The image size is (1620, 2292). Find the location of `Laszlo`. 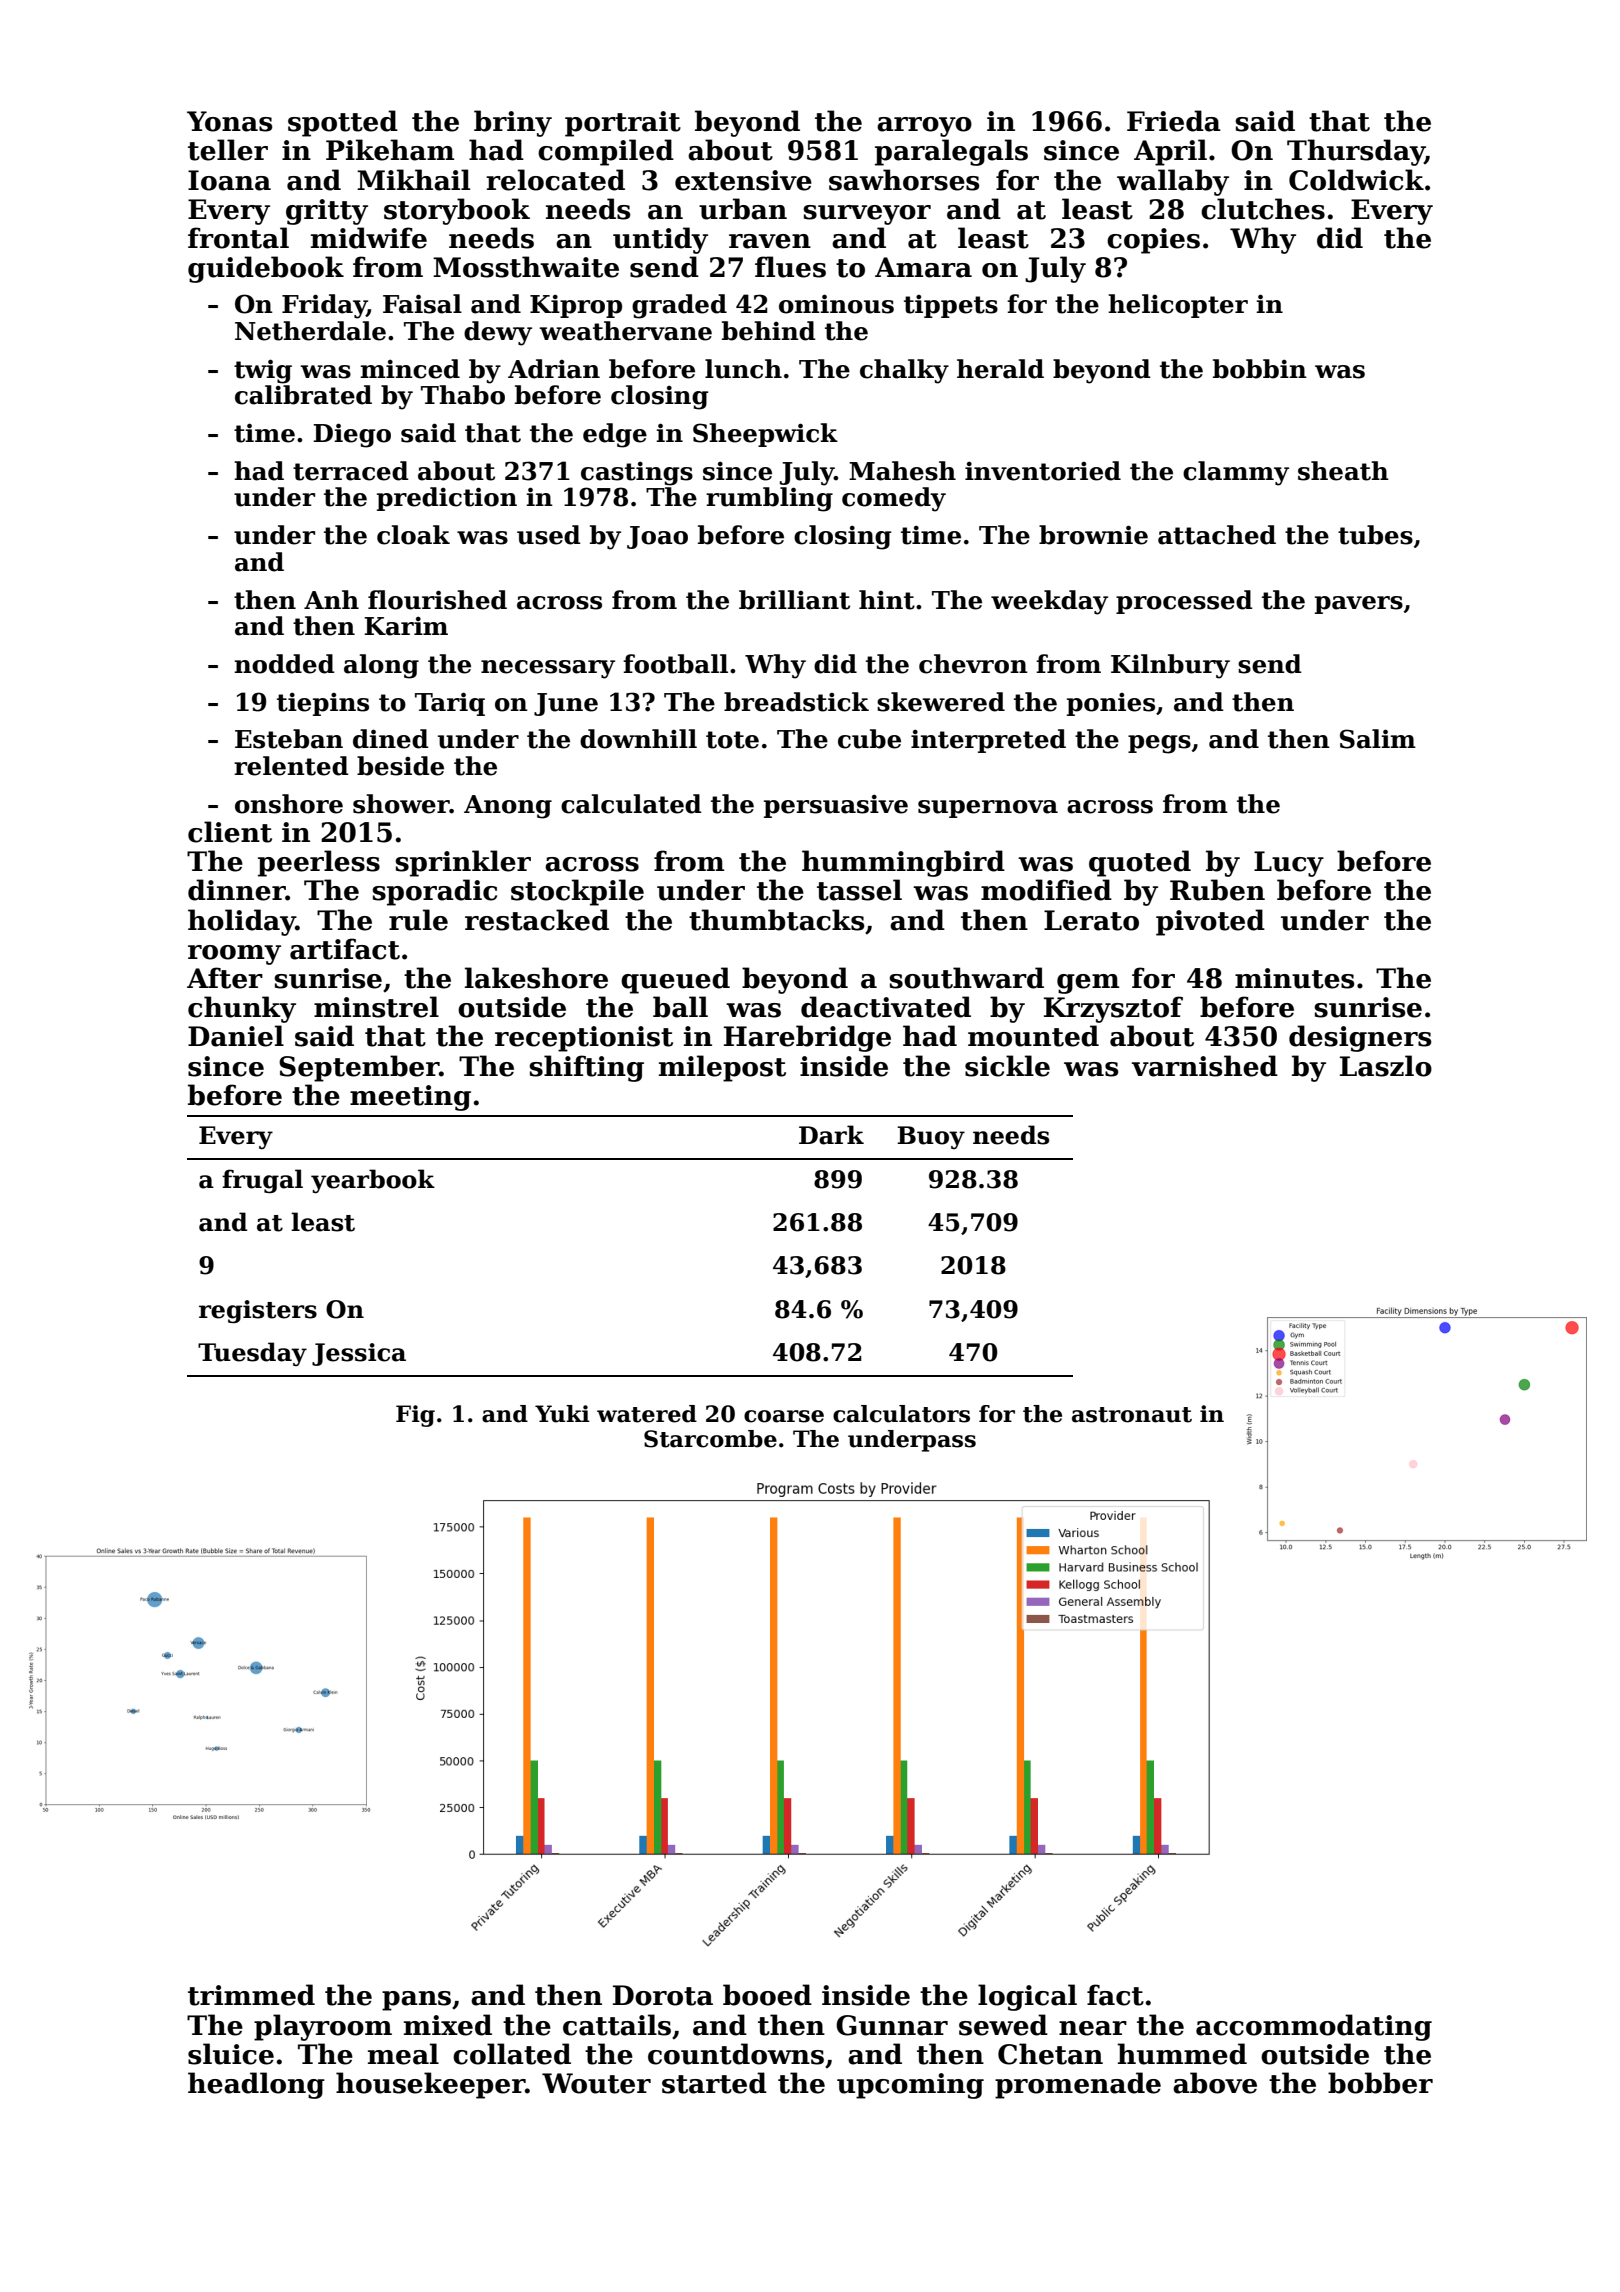

Laszlo is located at coordinates (1386, 1066).
